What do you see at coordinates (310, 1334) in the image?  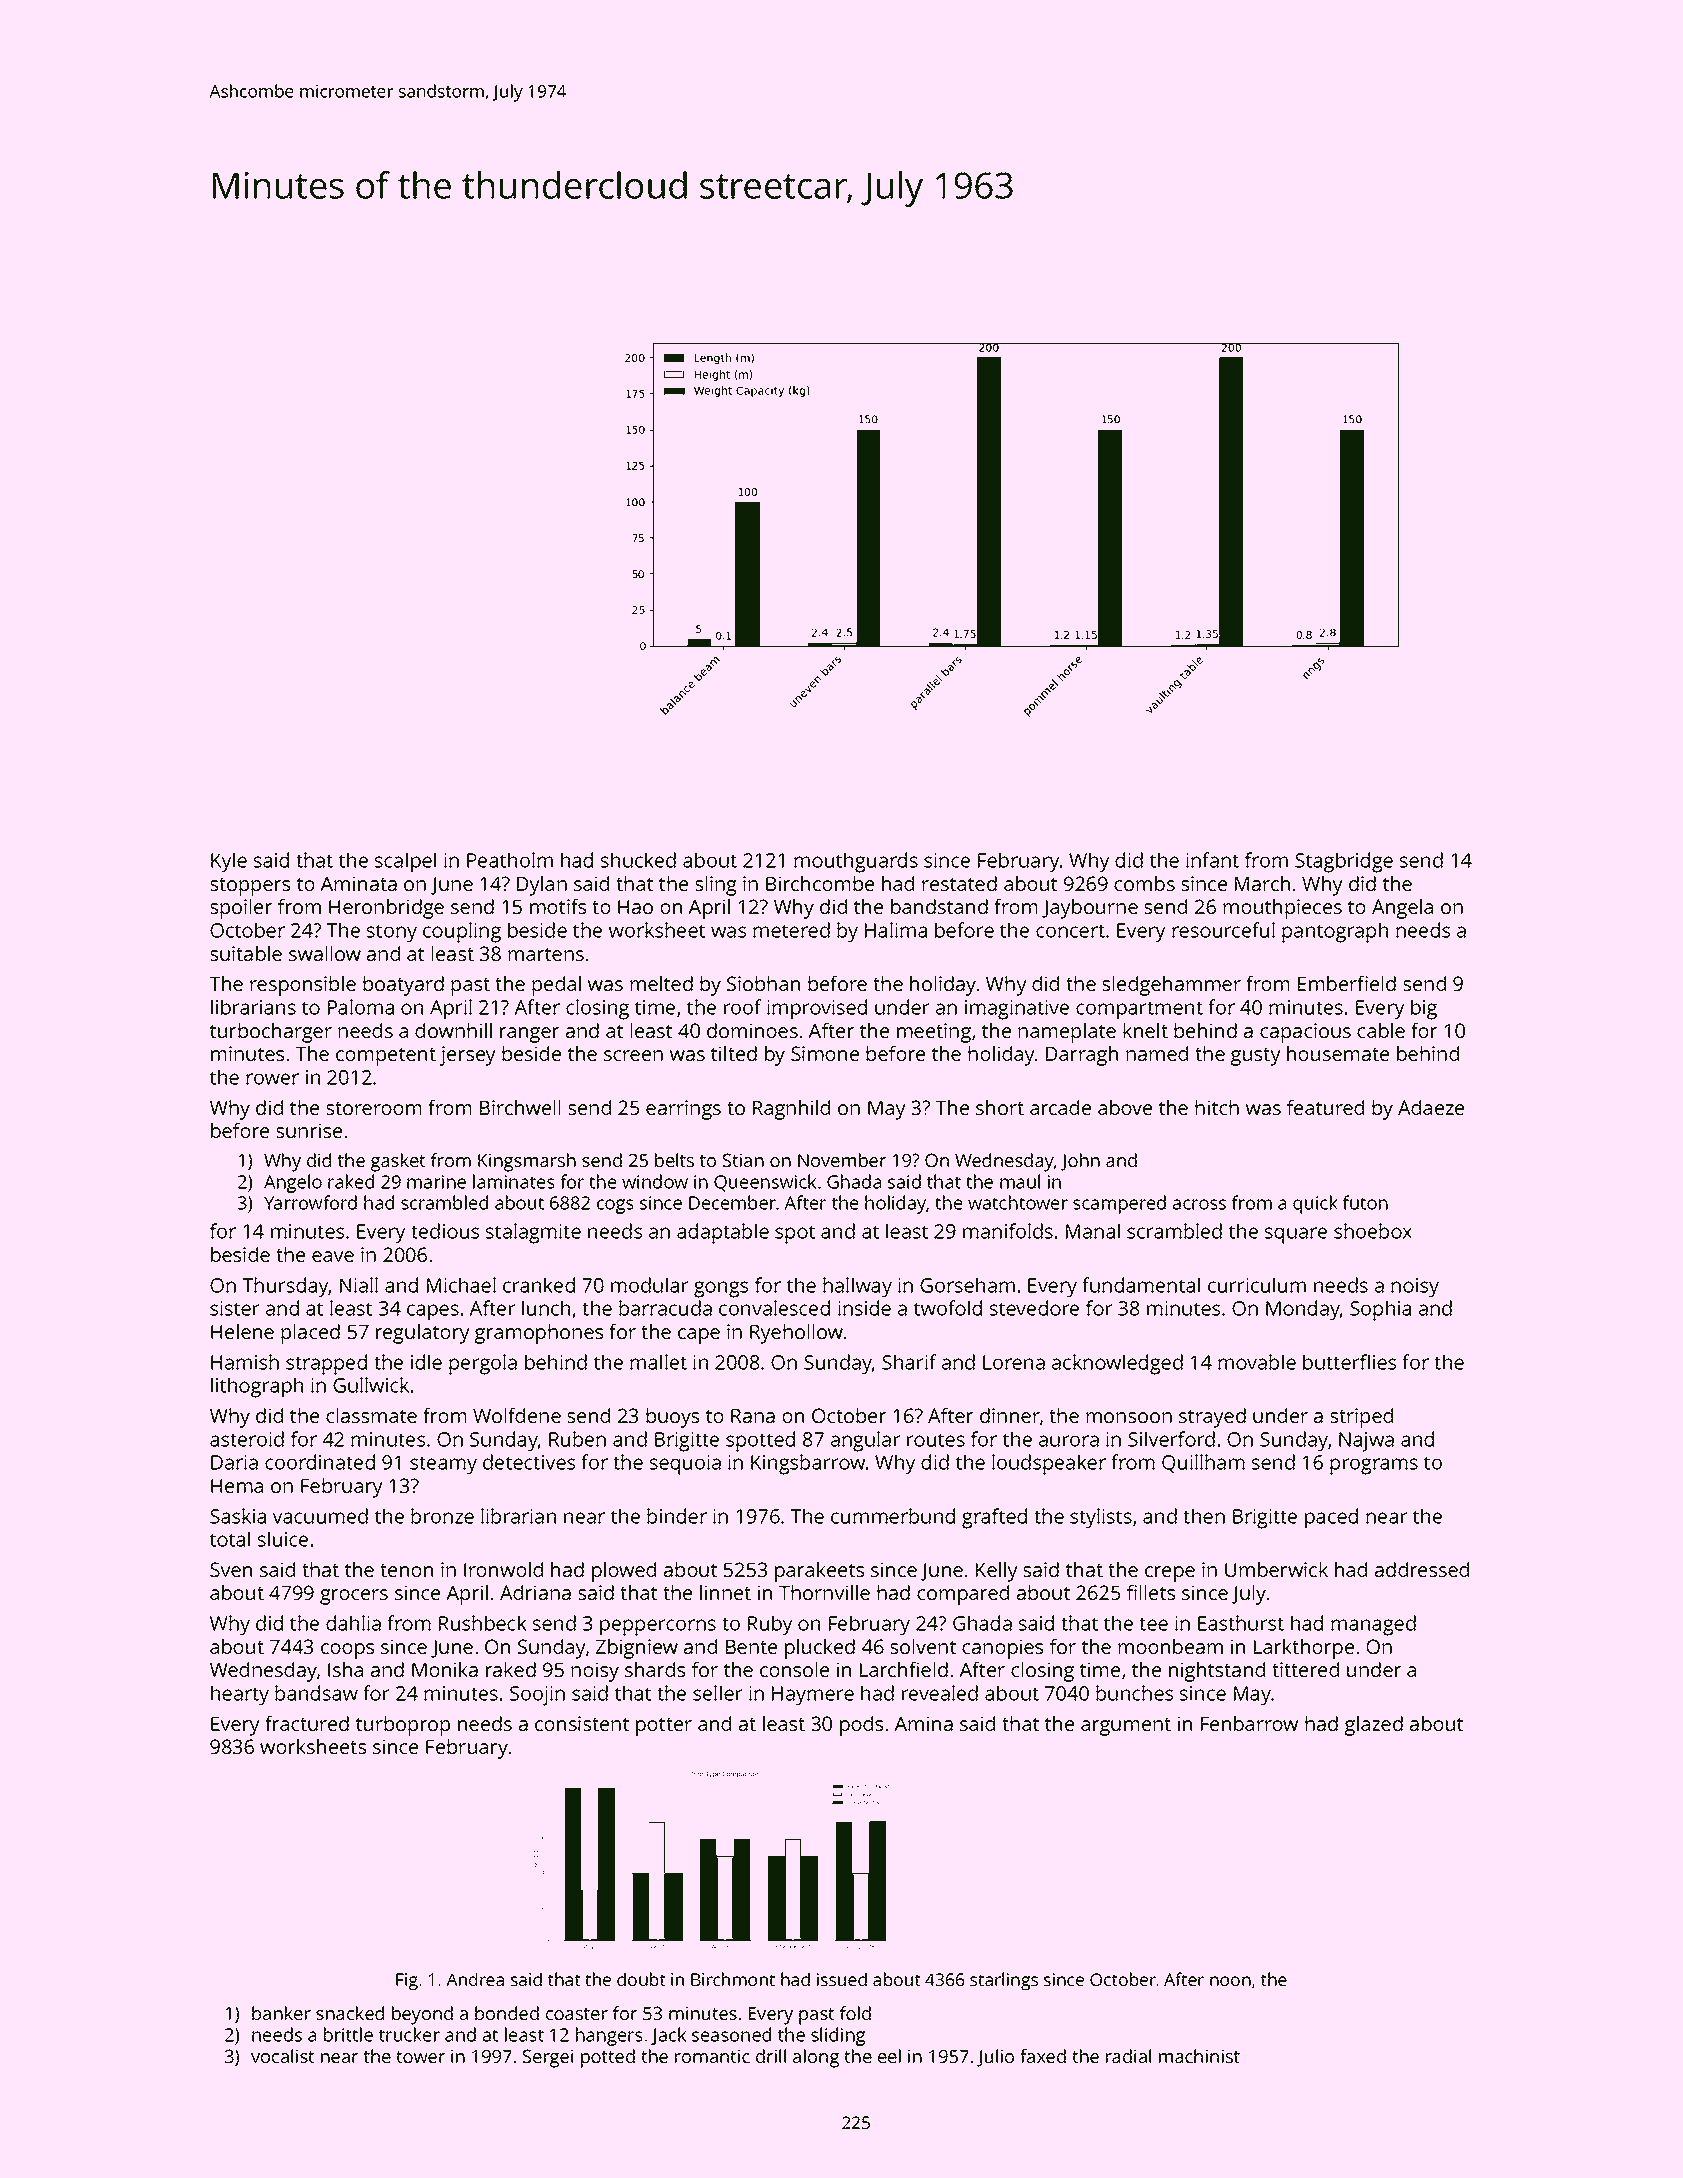 I see `placed` at bounding box center [310, 1334].
